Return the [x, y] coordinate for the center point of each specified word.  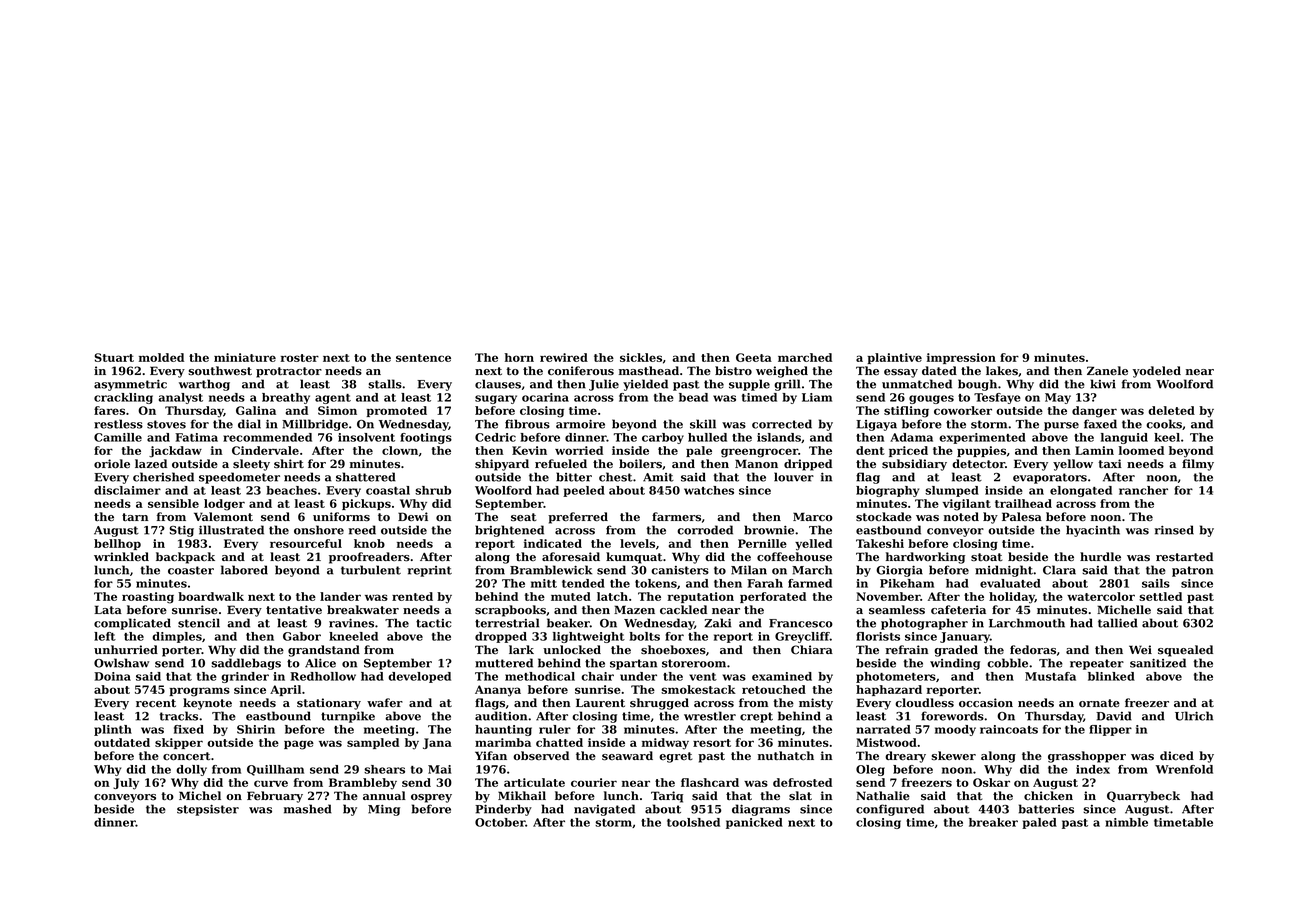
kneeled [353, 636]
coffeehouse [794, 557]
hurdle [1100, 556]
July [126, 784]
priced [908, 451]
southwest [220, 371]
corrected [782, 424]
